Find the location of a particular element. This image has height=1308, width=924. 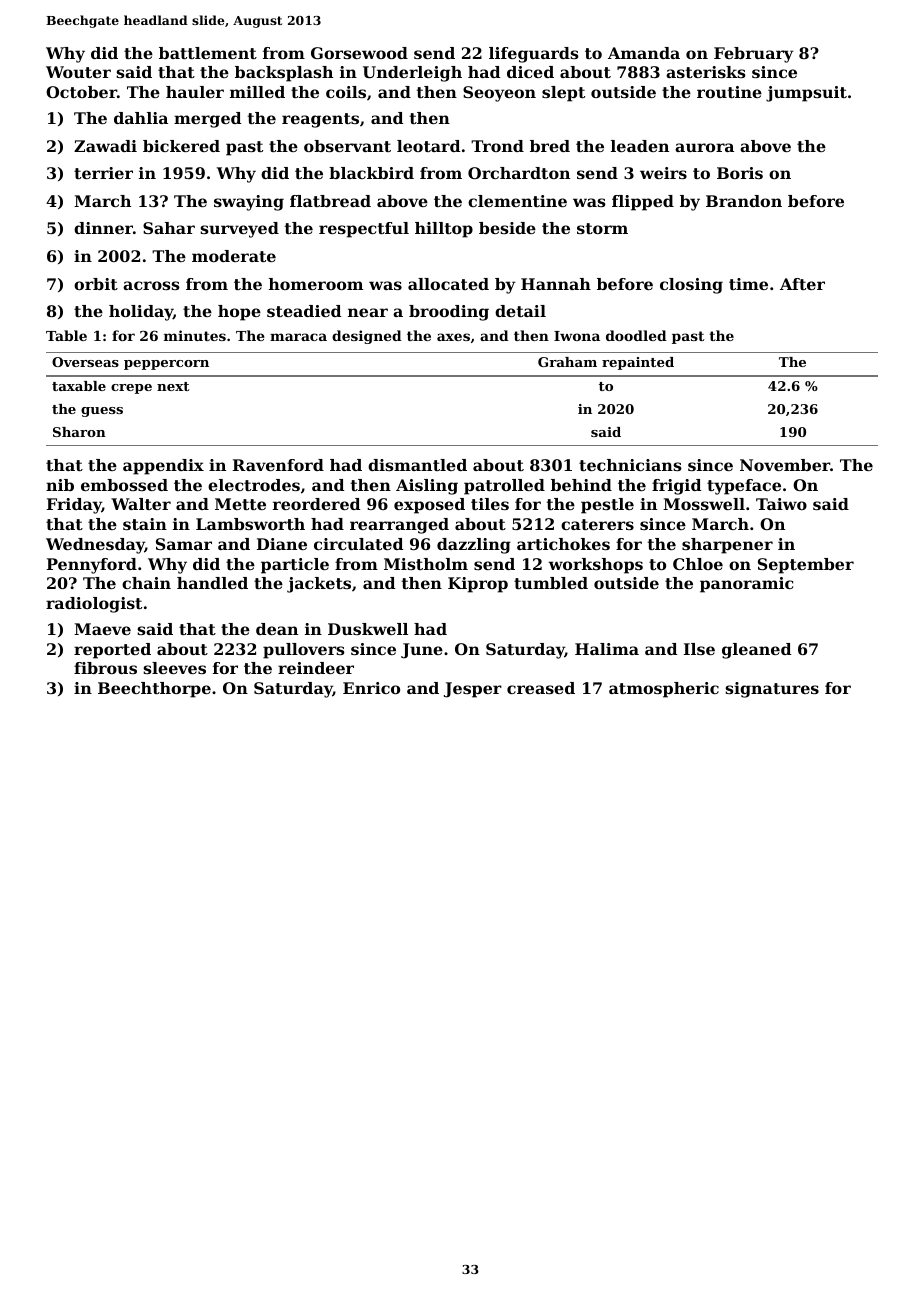

battlement is located at coordinates (208, 53).
